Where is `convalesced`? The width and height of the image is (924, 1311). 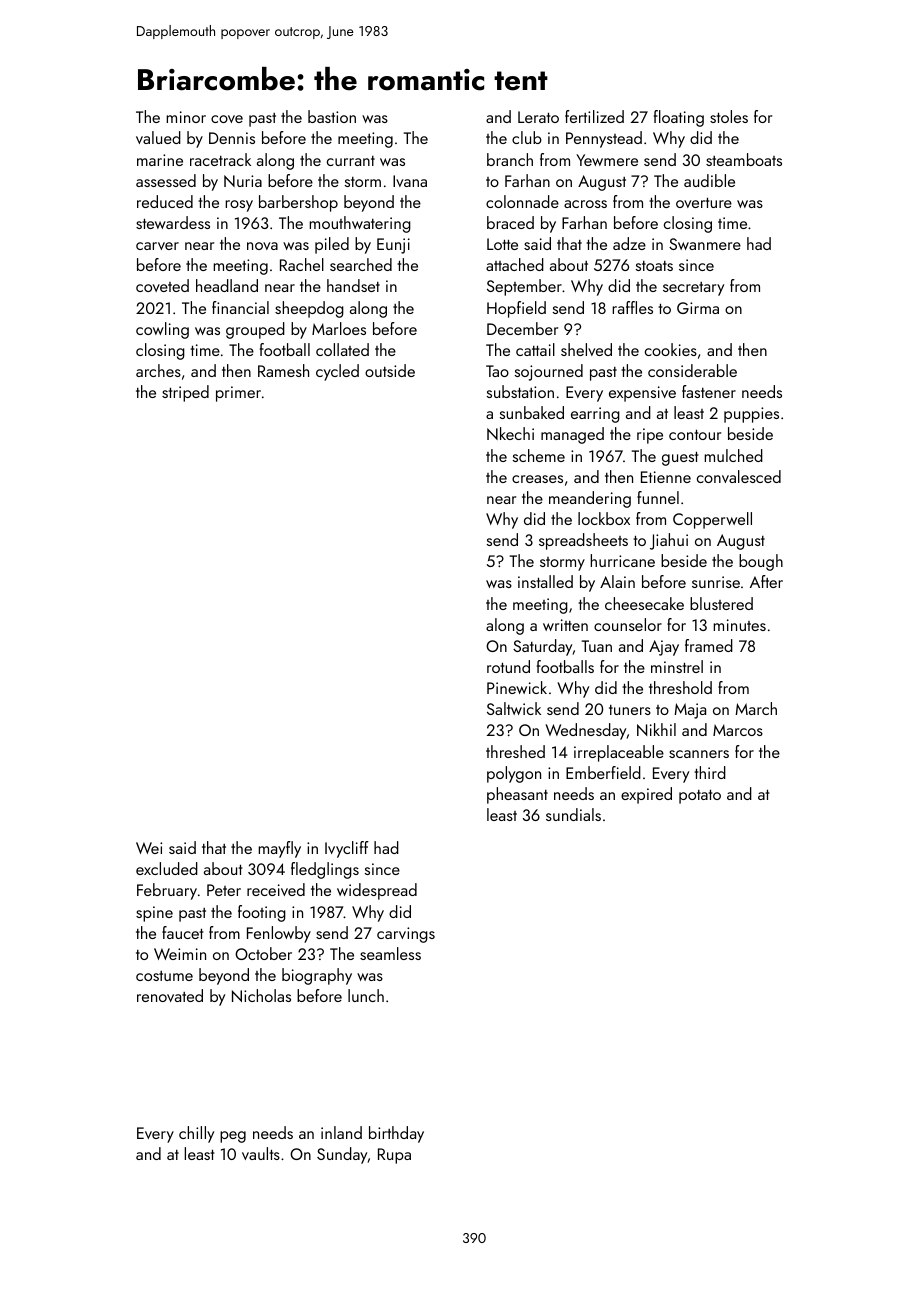 convalesced is located at coordinates (739, 476).
